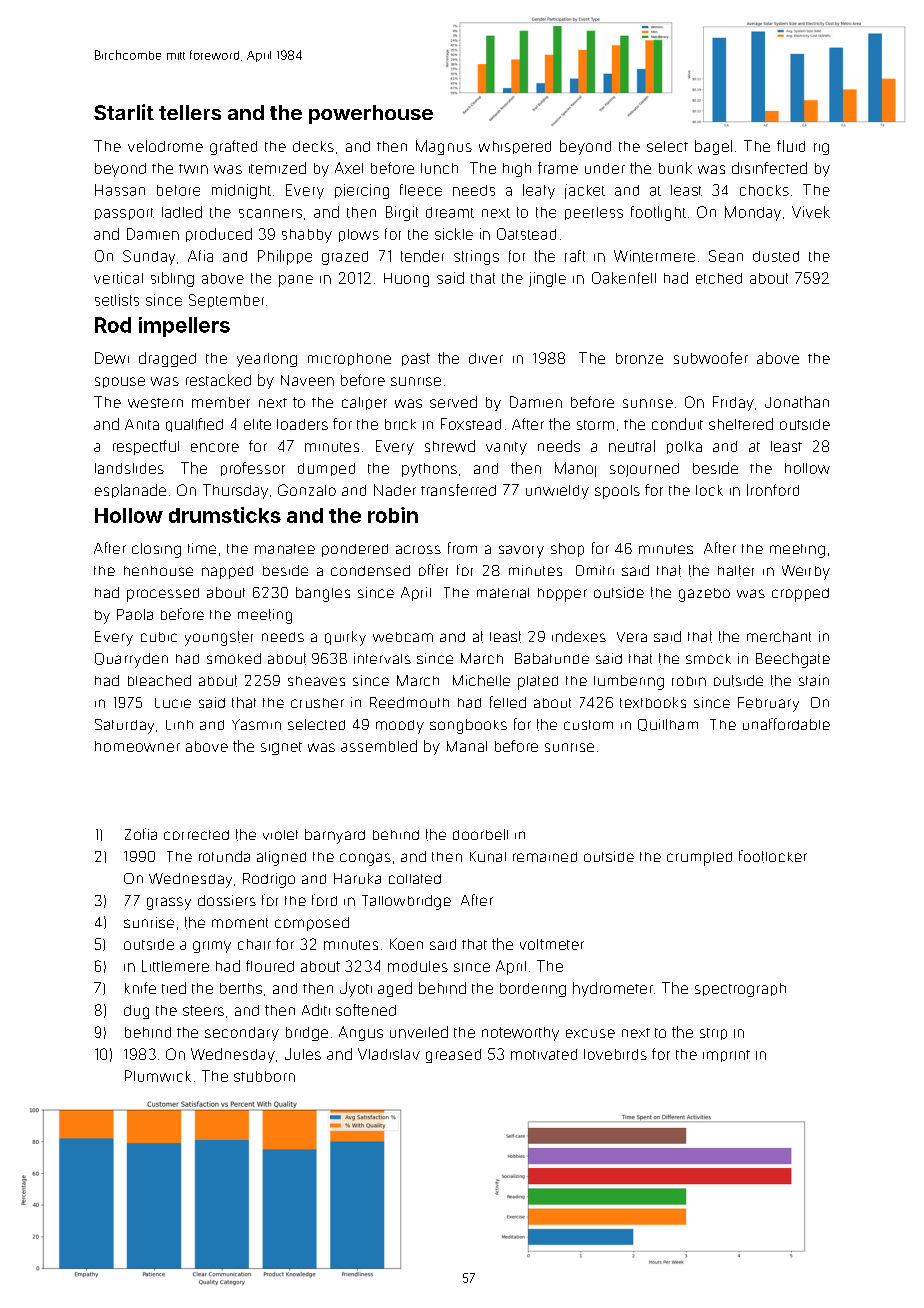 The image size is (924, 1308). I want to click on whispered, so click(515, 147).
